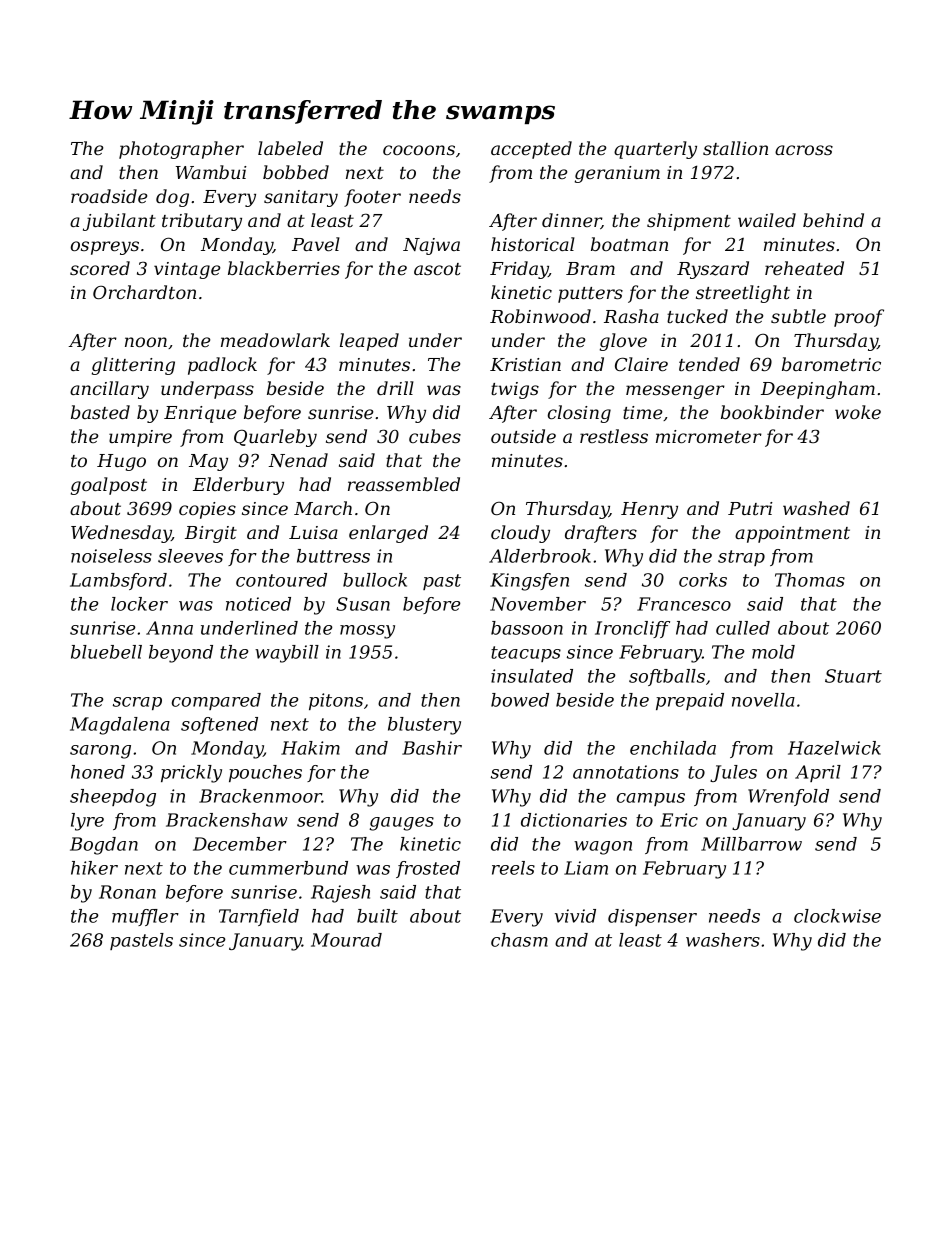  I want to click on wailed, so click(767, 220).
